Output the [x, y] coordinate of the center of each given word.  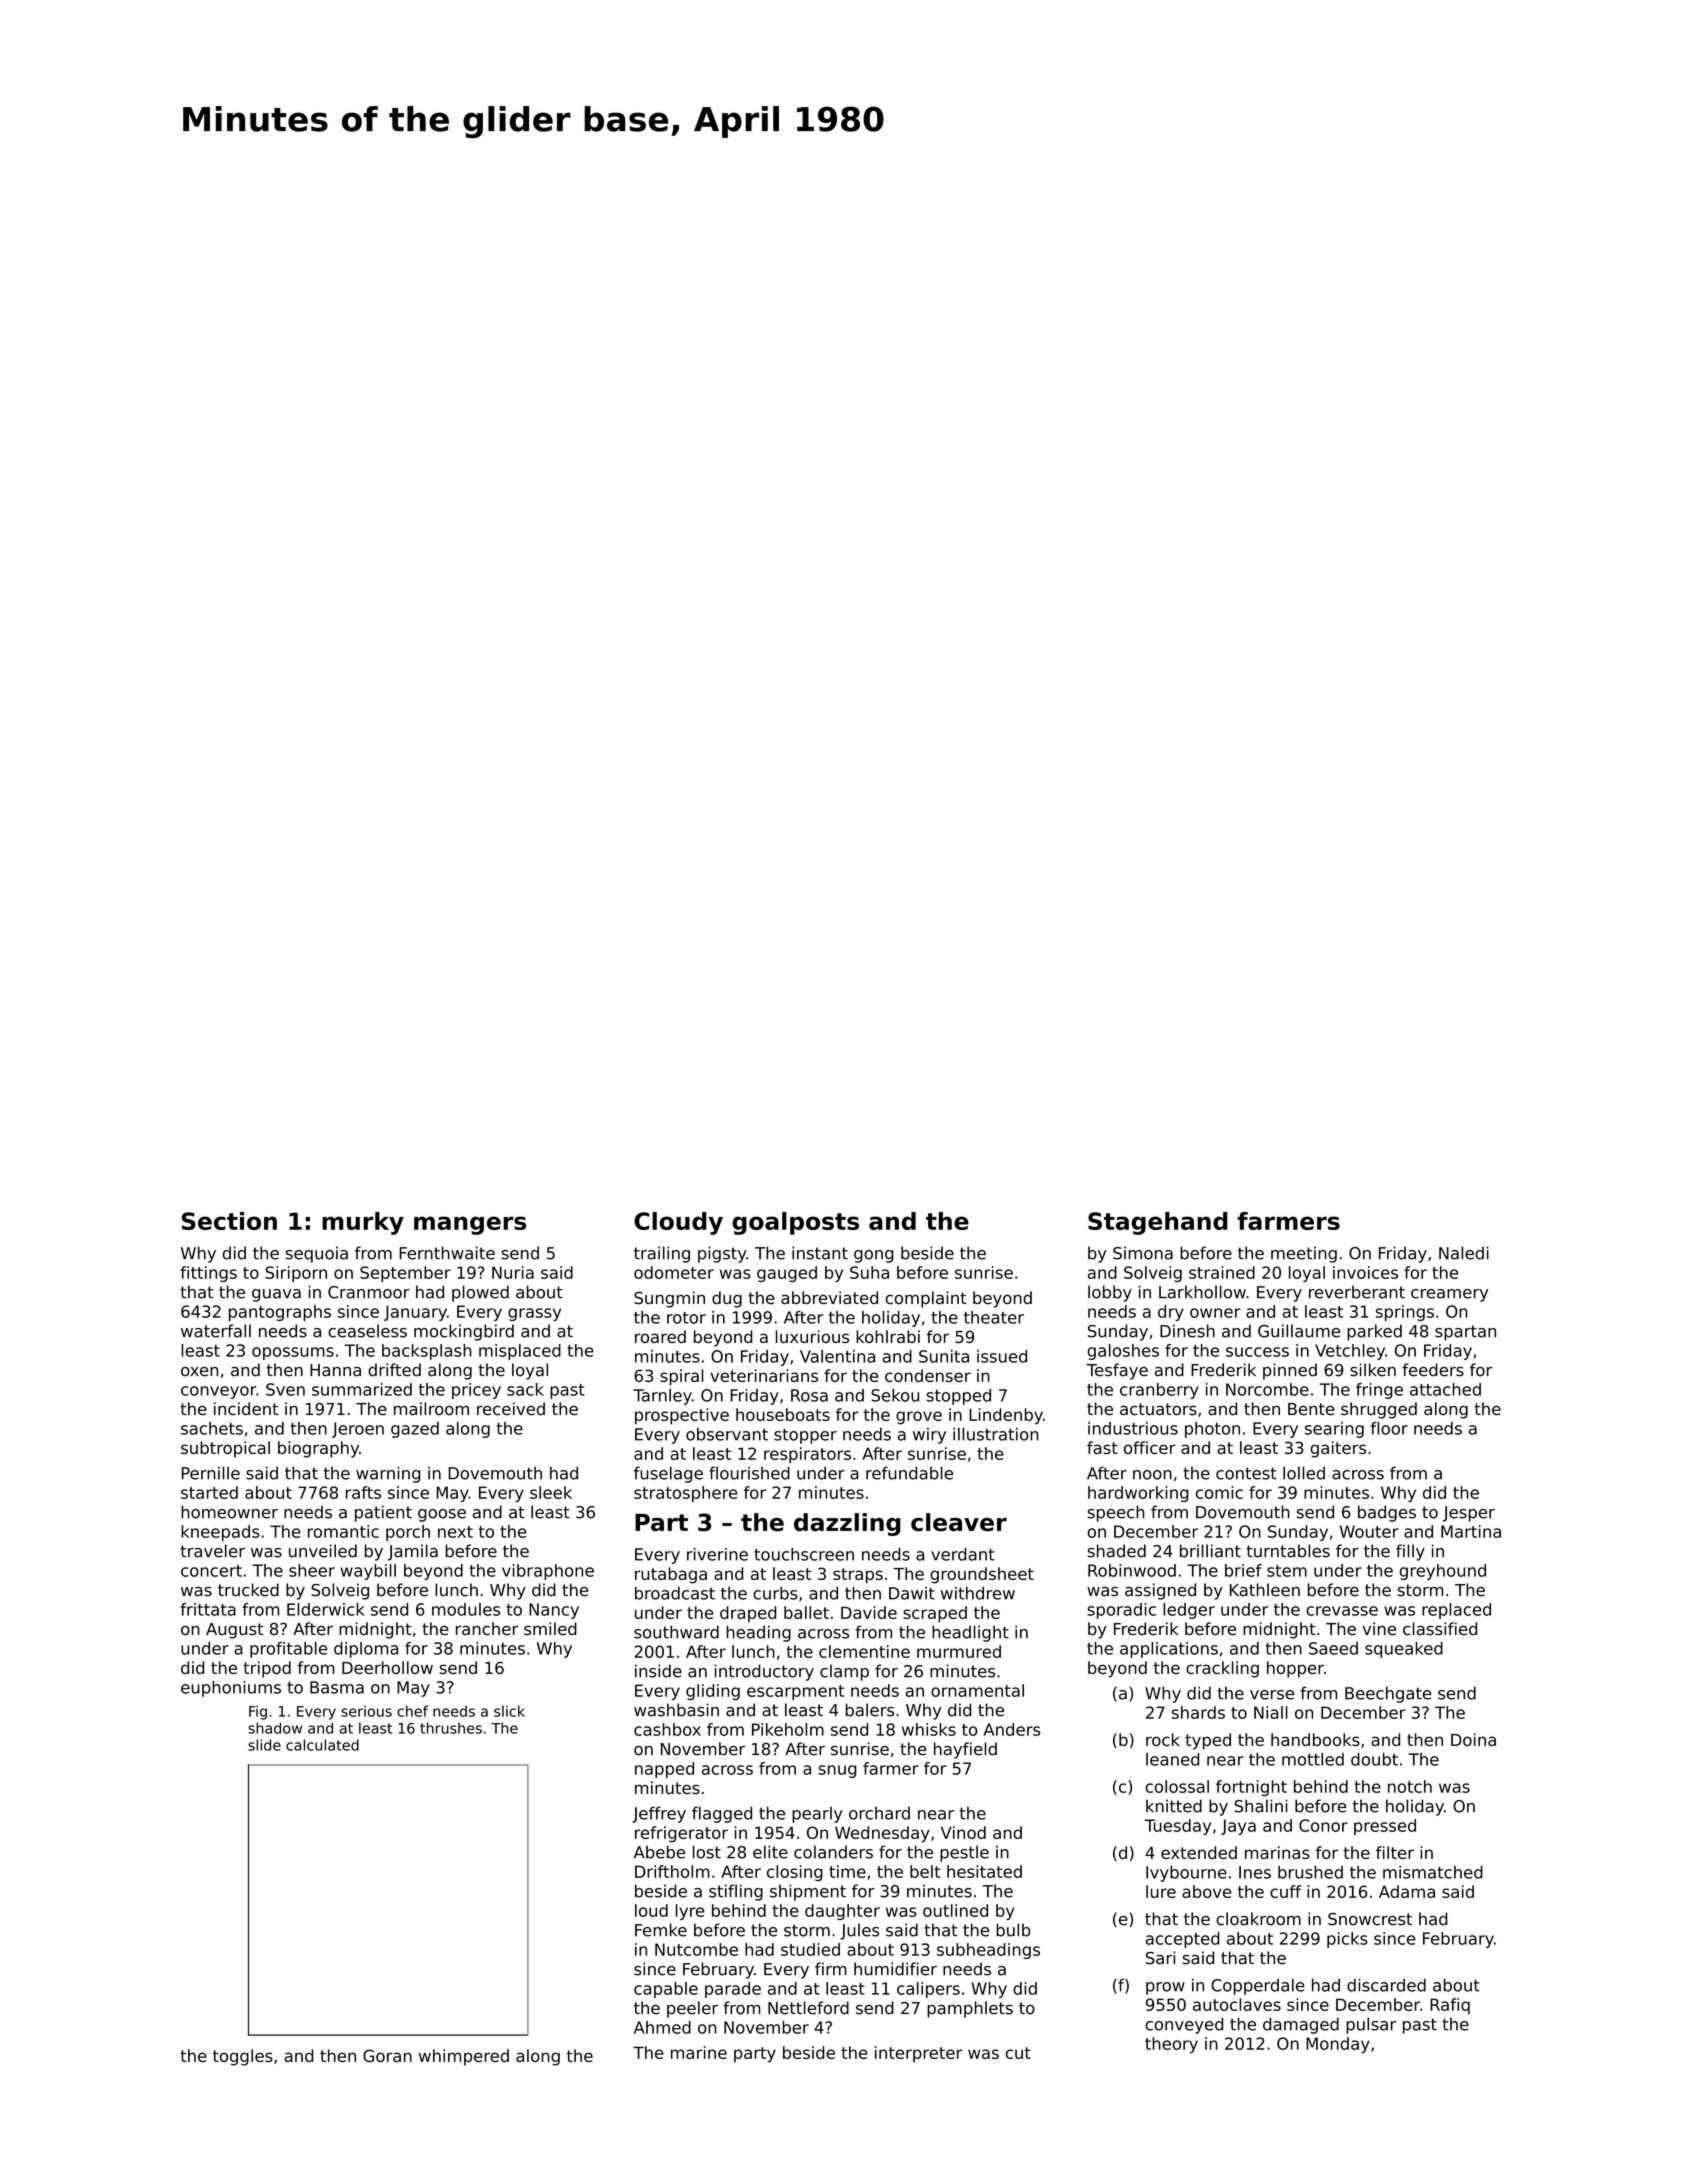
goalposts [795, 1223]
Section [229, 1221]
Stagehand [1158, 1223]
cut [1018, 2053]
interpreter [918, 2054]
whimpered [464, 2057]
